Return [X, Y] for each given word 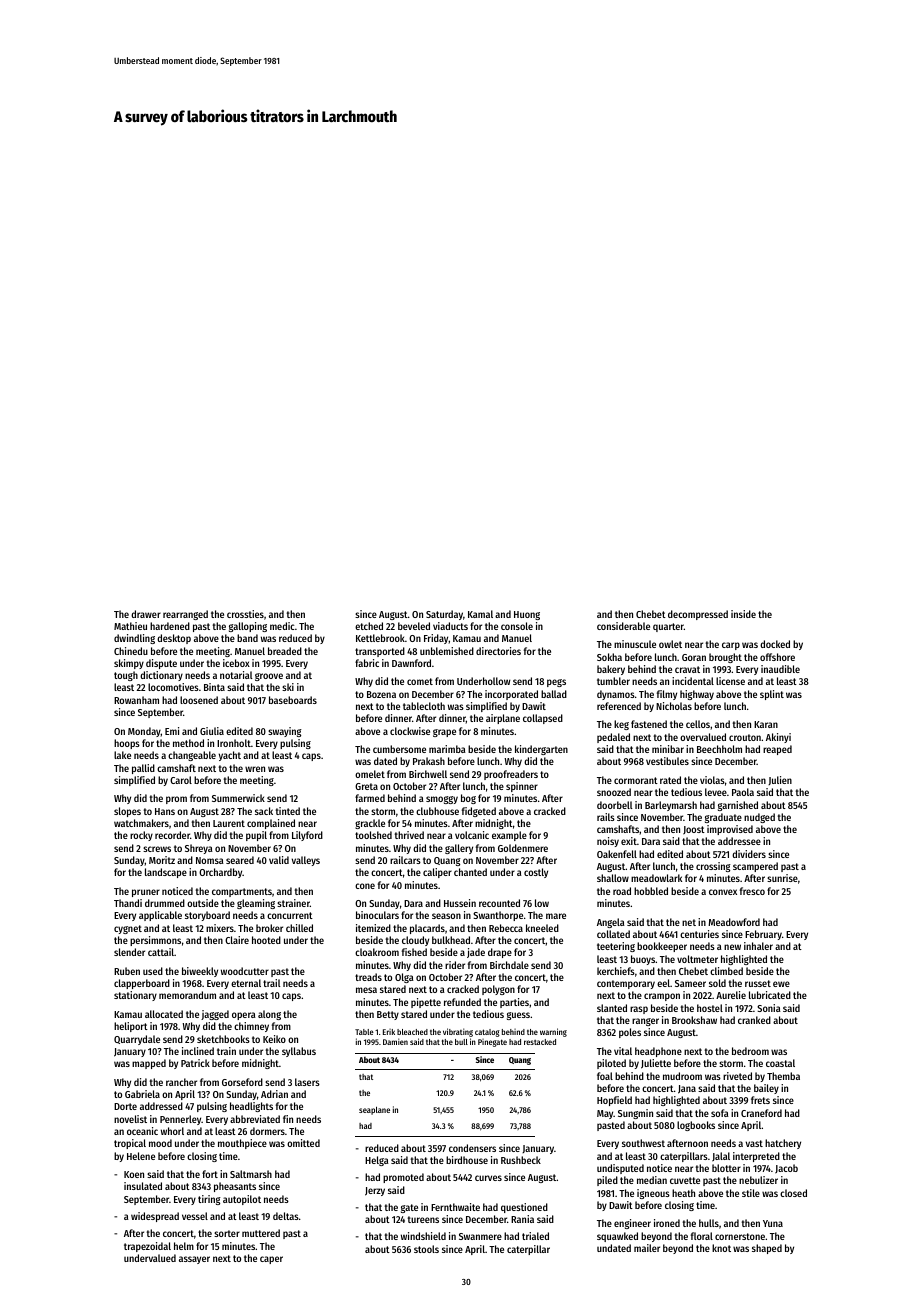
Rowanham [136, 700]
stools [426, 1249]
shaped [767, 1249]
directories [498, 651]
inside [743, 614]
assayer [194, 1260]
